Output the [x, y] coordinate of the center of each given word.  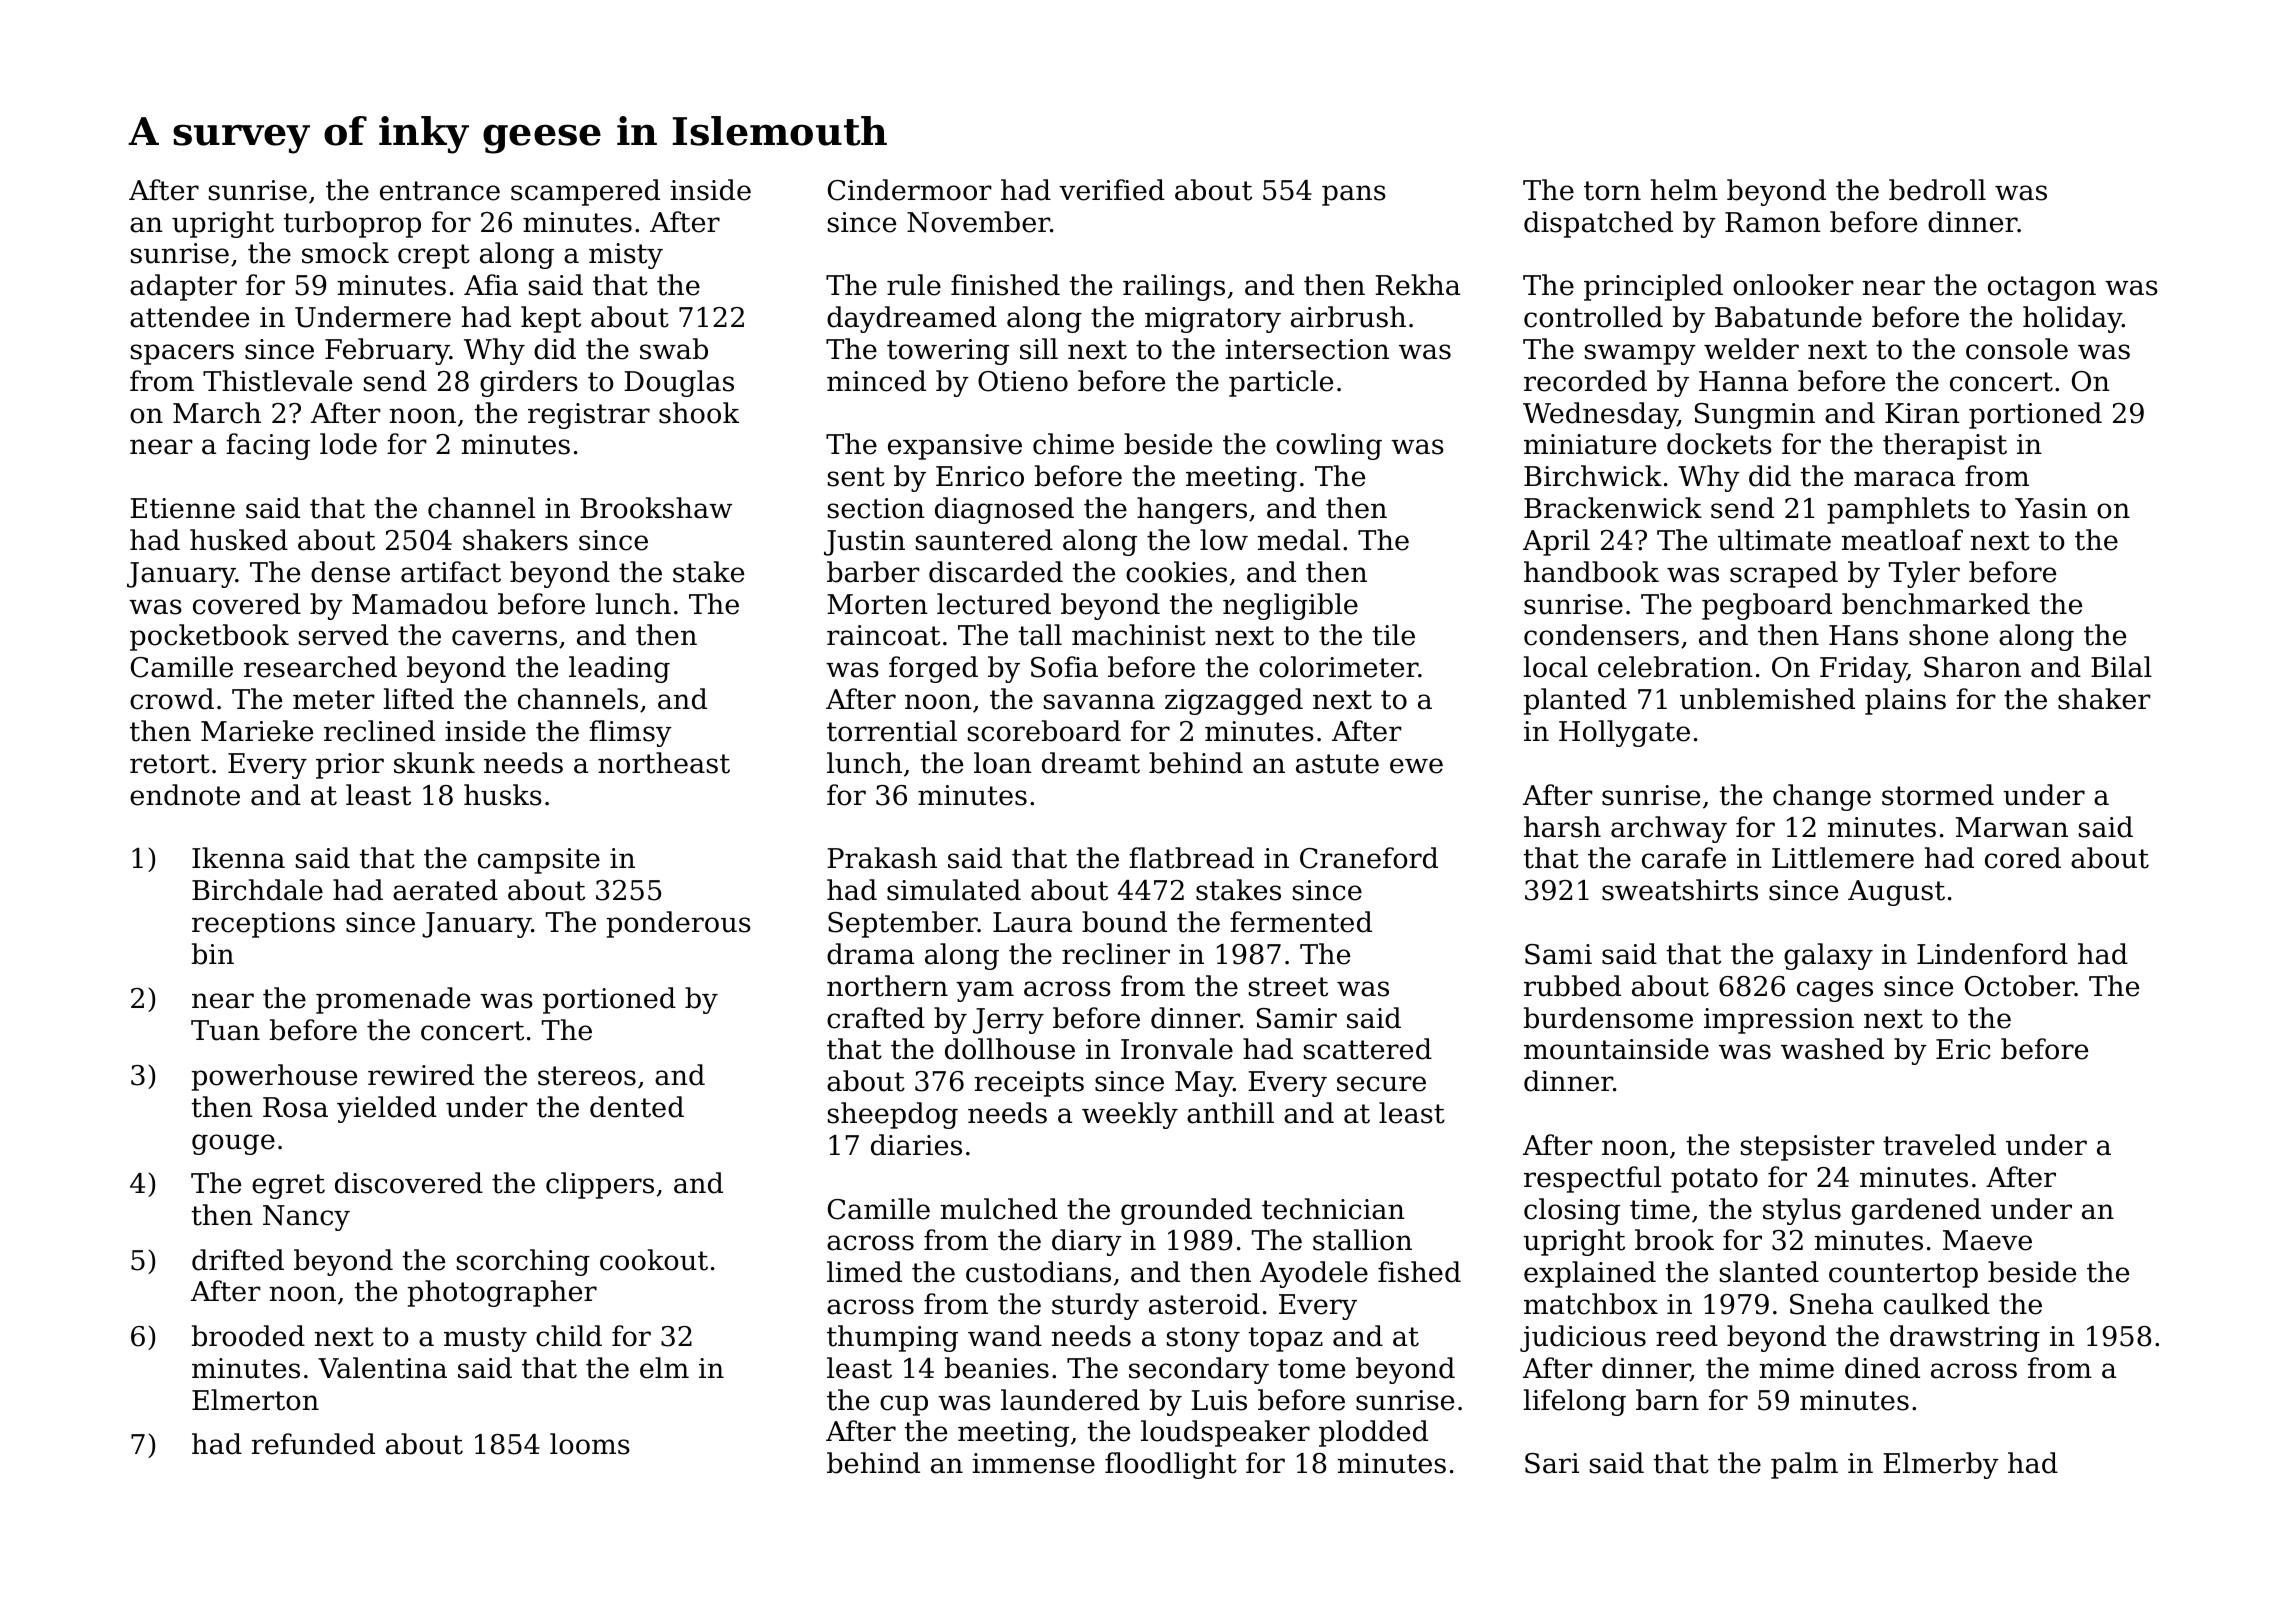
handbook [1591, 572]
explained [1590, 1274]
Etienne [182, 508]
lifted [419, 699]
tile [1394, 635]
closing [1572, 1211]
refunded [313, 1444]
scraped [1784, 574]
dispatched [1598, 224]
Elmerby [1941, 1465]
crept [434, 256]
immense [1033, 1463]
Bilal [2121, 667]
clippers [600, 1185]
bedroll [1937, 190]
